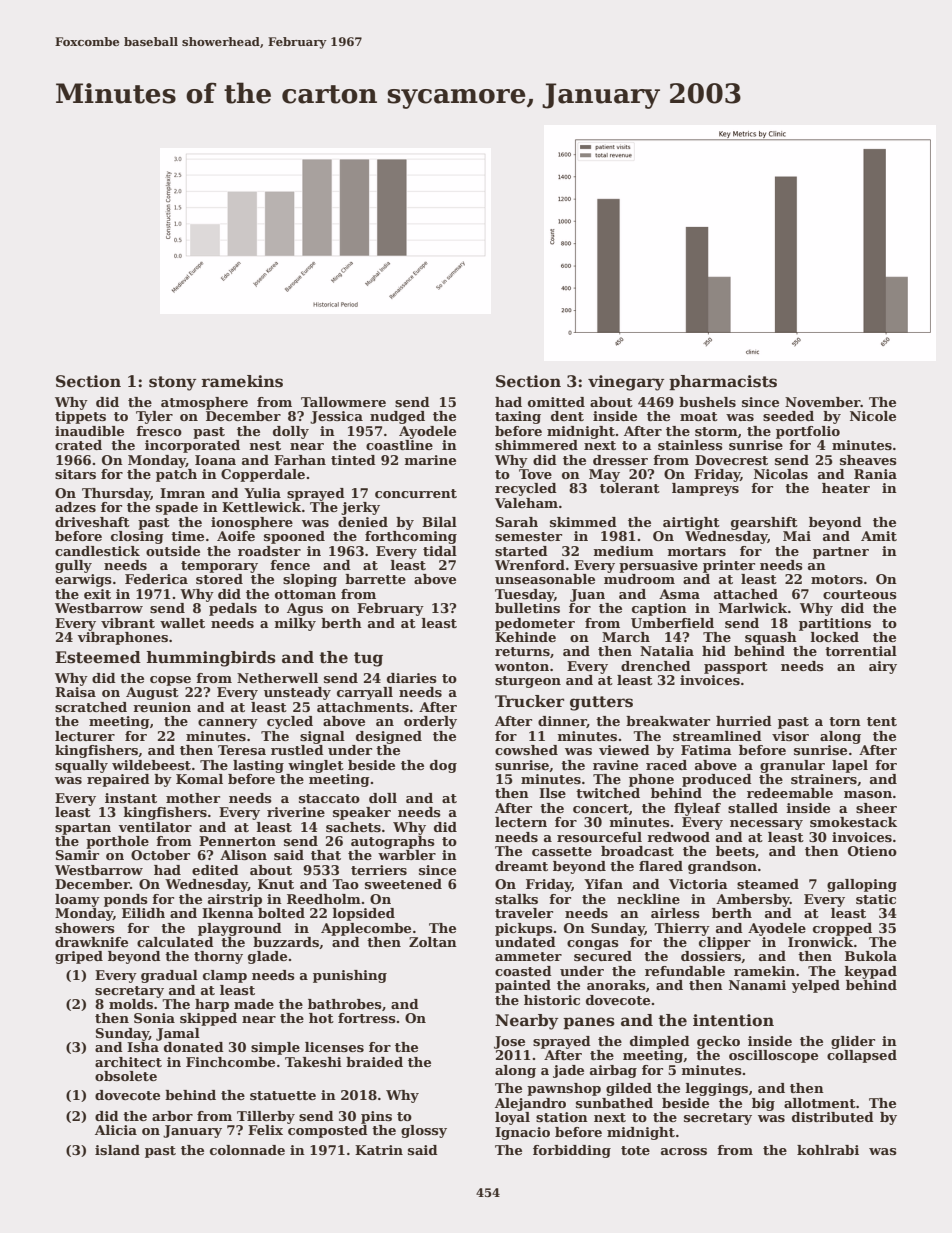 Image resolution: width=952 pixels, height=1233 pixels. I want to click on Tillerby, so click(266, 1117).
